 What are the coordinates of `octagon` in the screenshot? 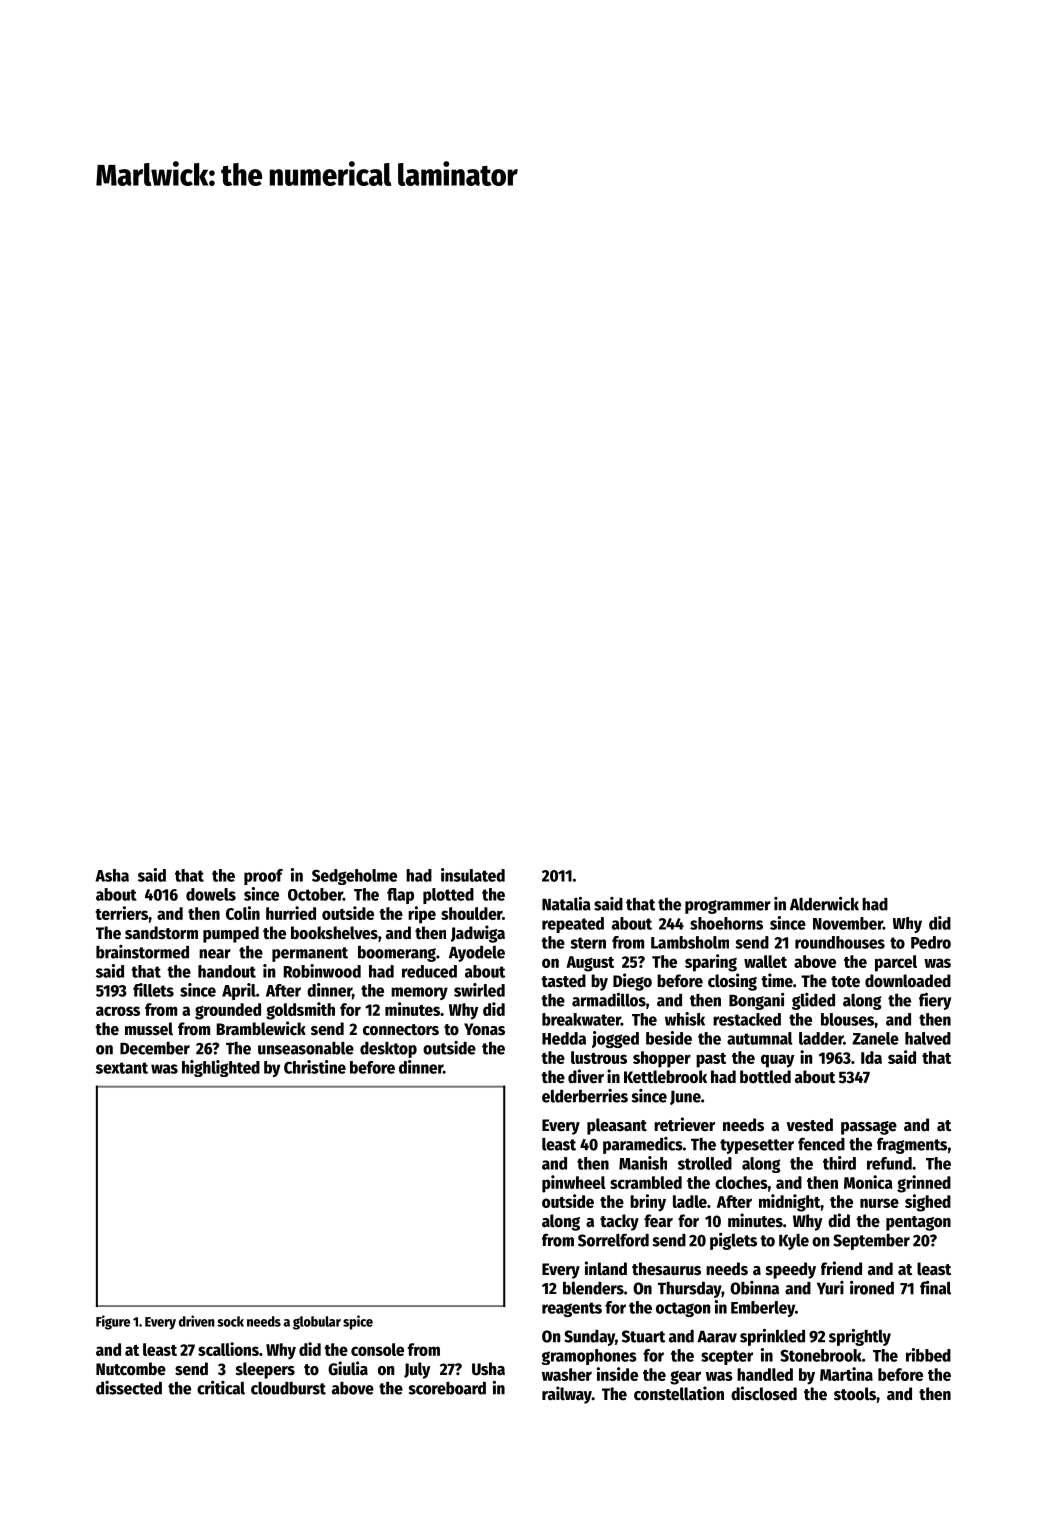 It's located at (683, 1309).
